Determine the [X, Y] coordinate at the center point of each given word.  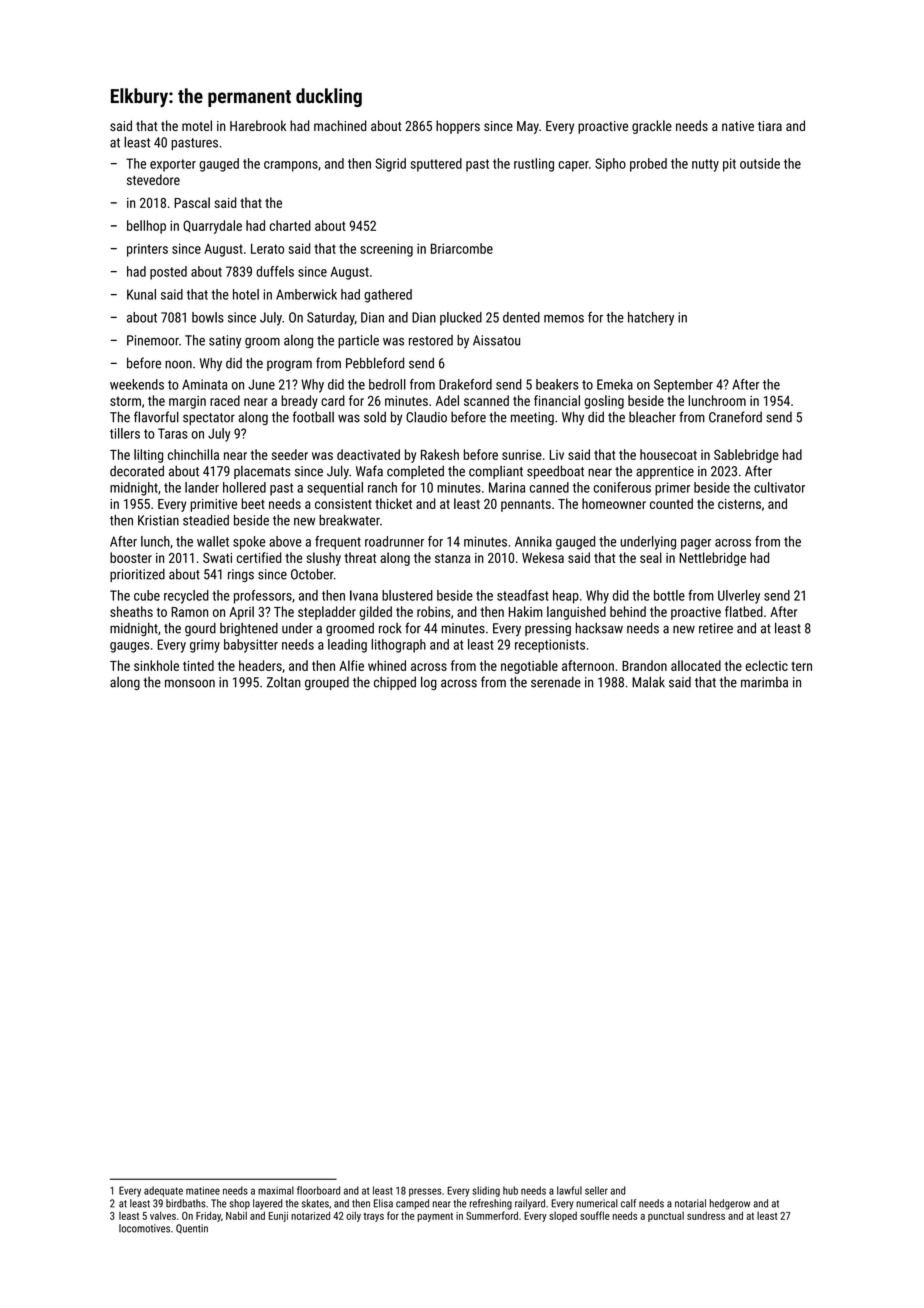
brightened [249, 629]
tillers [125, 433]
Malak [648, 682]
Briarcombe [462, 248]
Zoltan [284, 682]
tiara [770, 126]
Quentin [192, 1229]
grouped [327, 683]
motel [197, 125]
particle [358, 341]
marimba [764, 682]
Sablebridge [746, 456]
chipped [395, 683]
